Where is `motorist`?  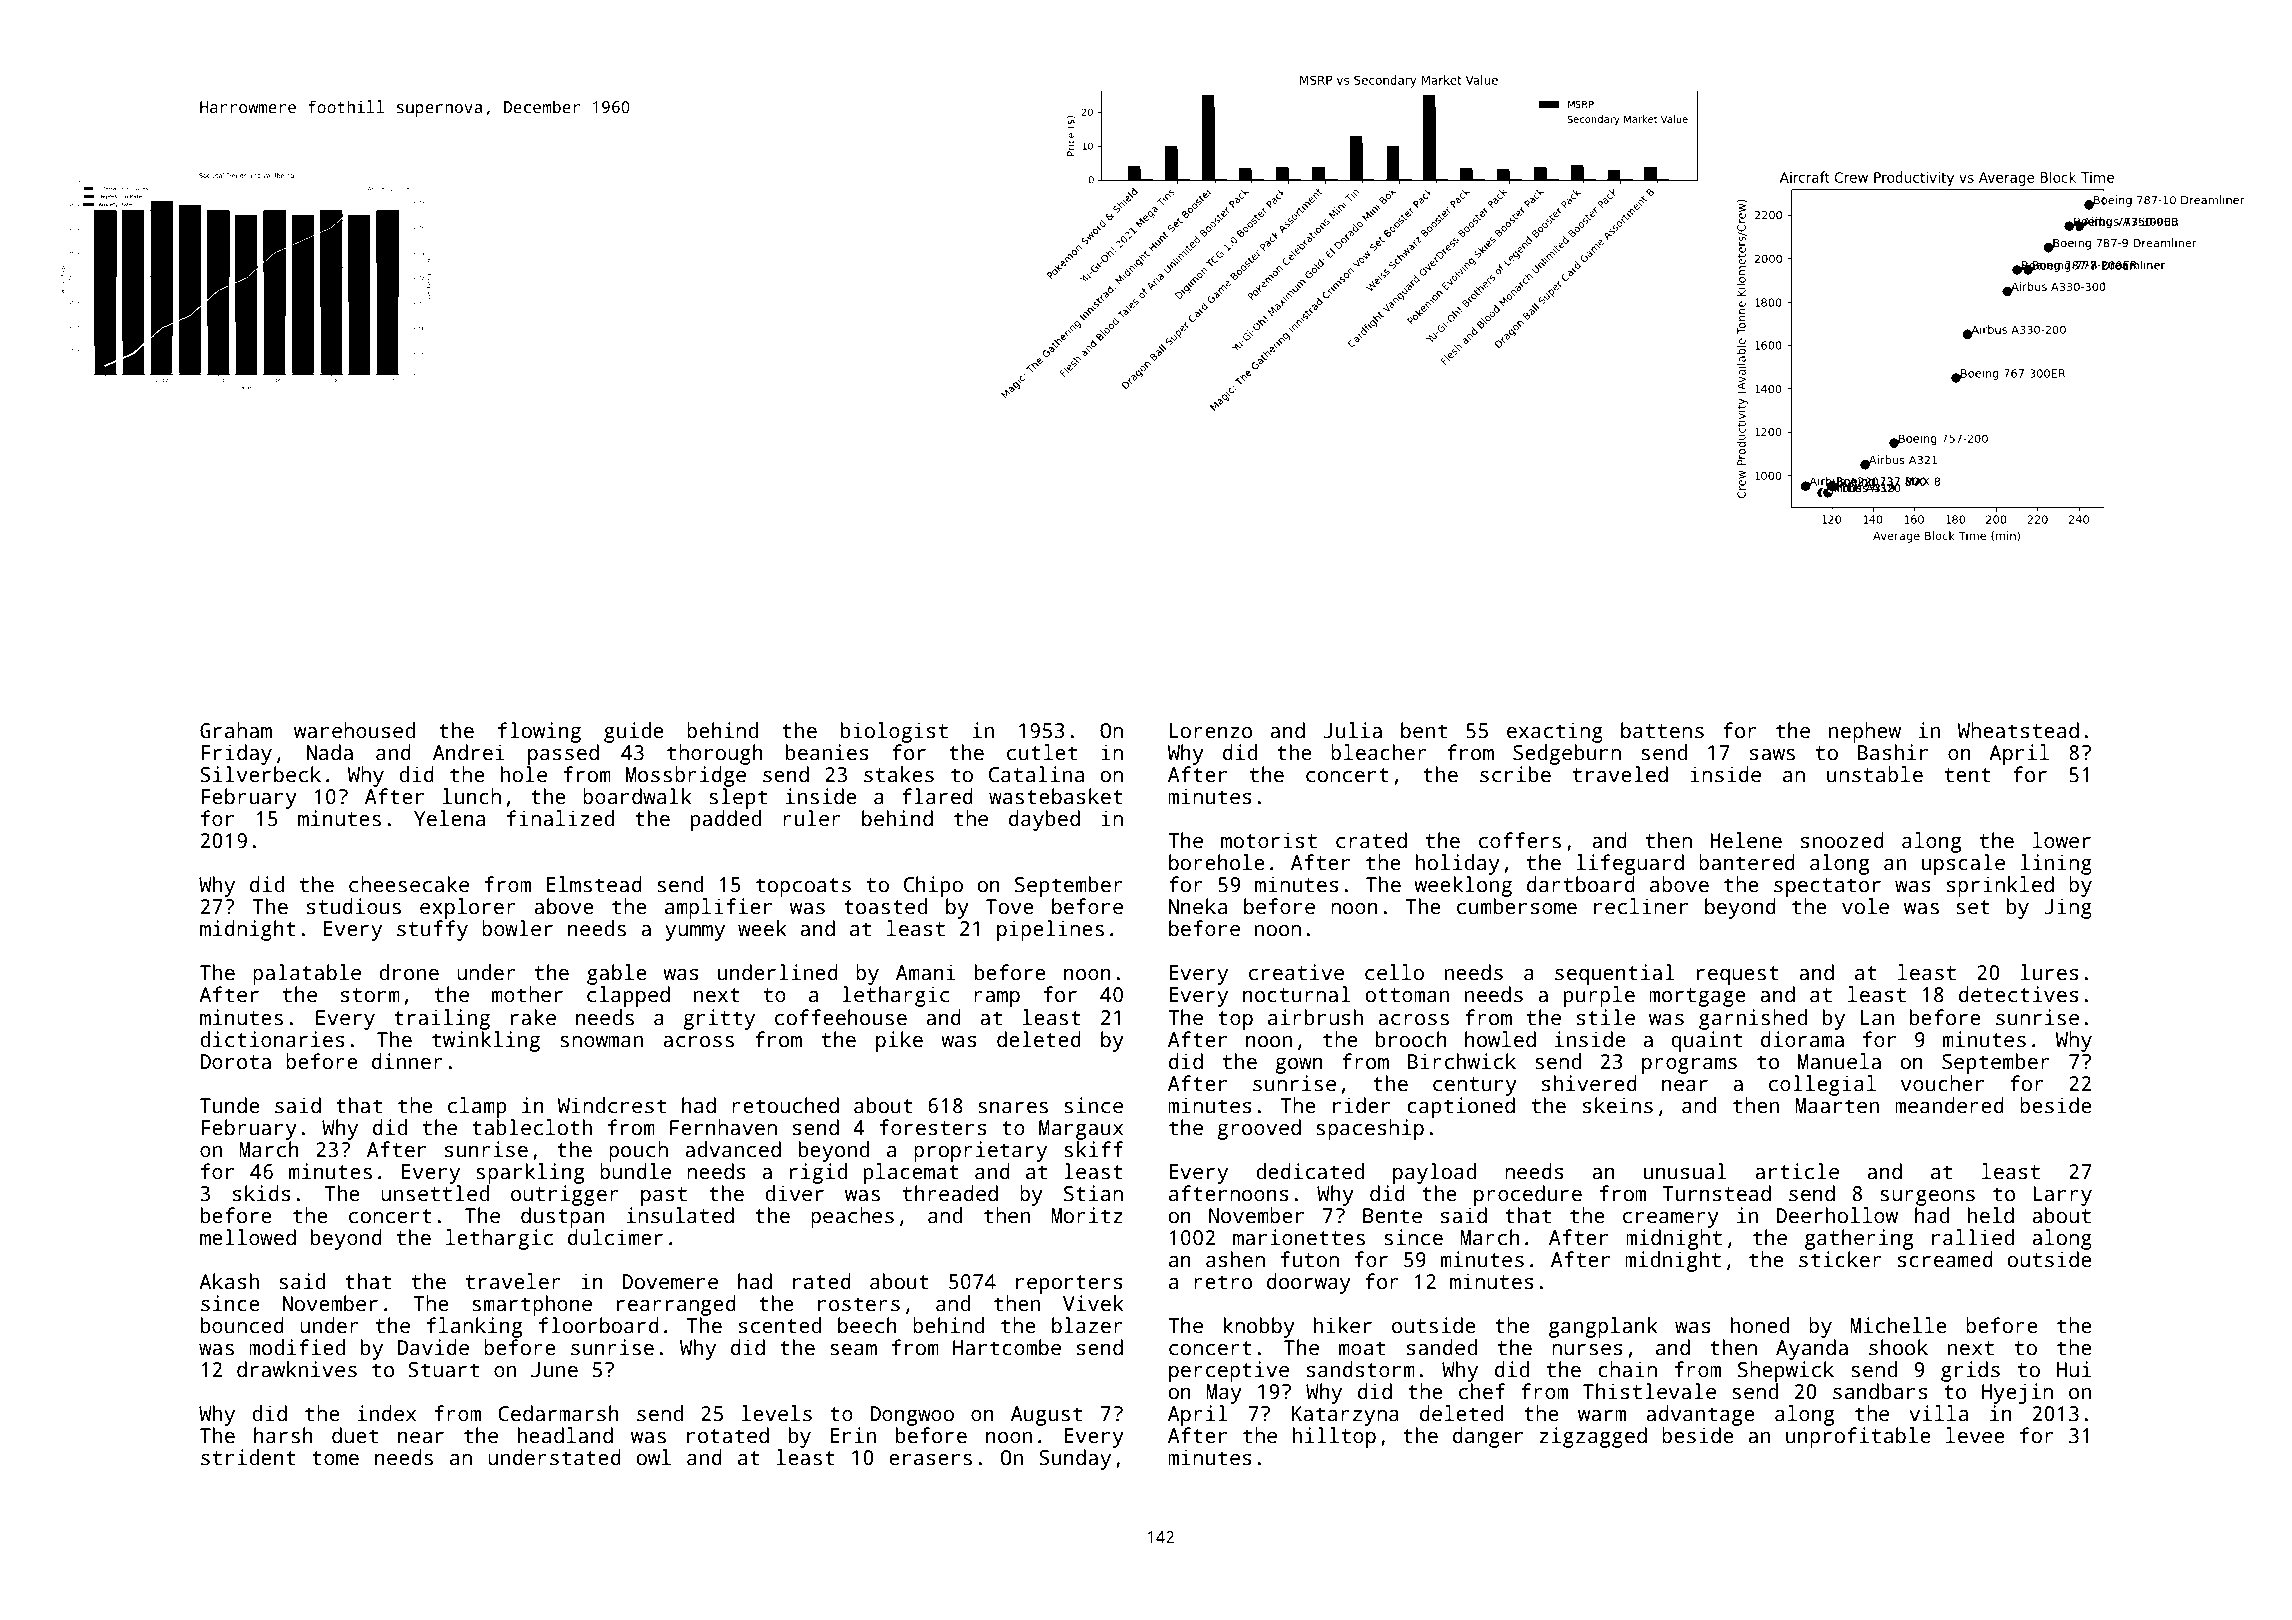
motorist is located at coordinates (1269, 840).
